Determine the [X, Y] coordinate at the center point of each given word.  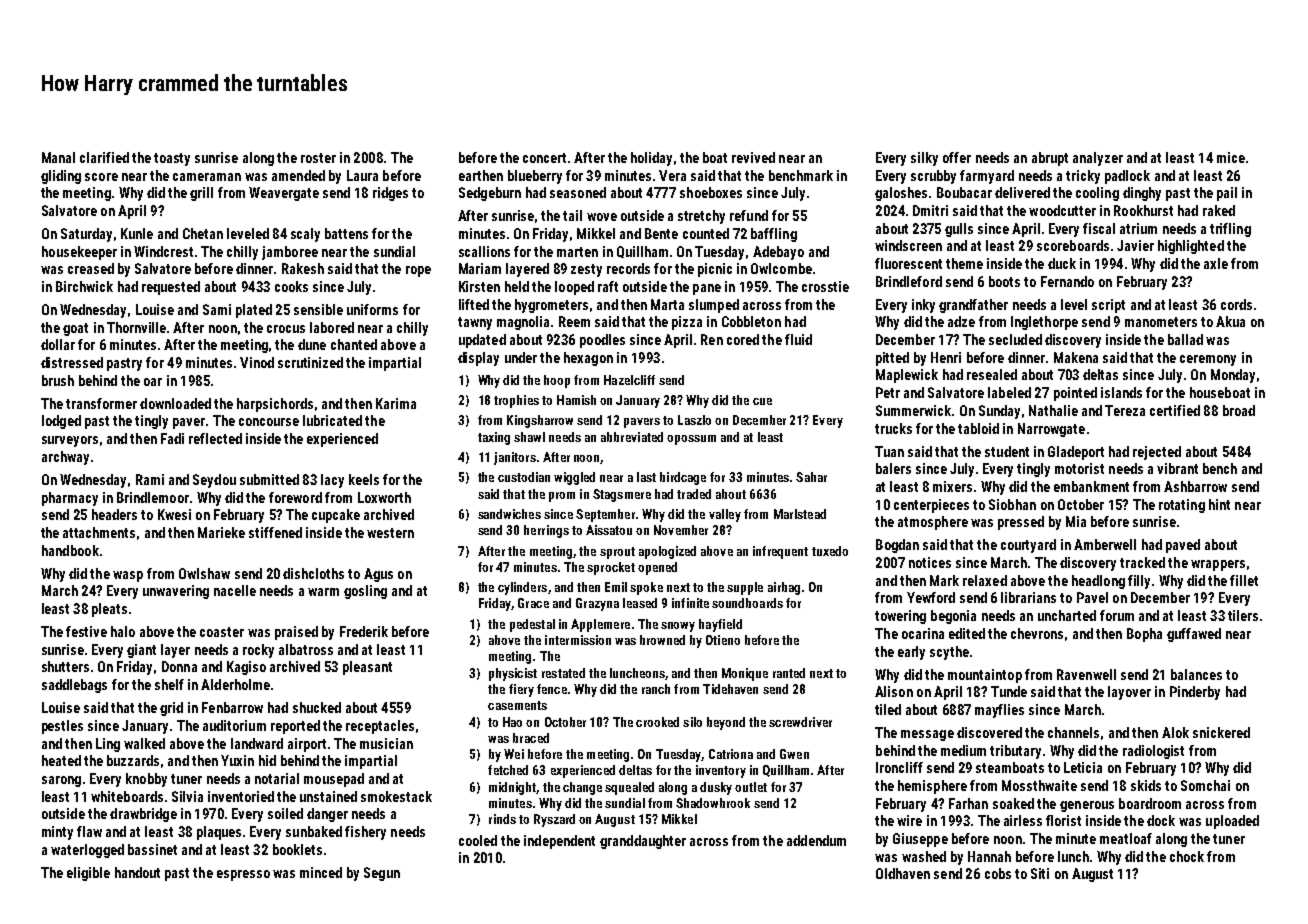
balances [1196, 674]
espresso [243, 875]
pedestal [532, 625]
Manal [58, 157]
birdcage [683, 478]
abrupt [1050, 159]
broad [1239, 410]
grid [171, 709]
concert [544, 158]
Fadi [172, 438]
